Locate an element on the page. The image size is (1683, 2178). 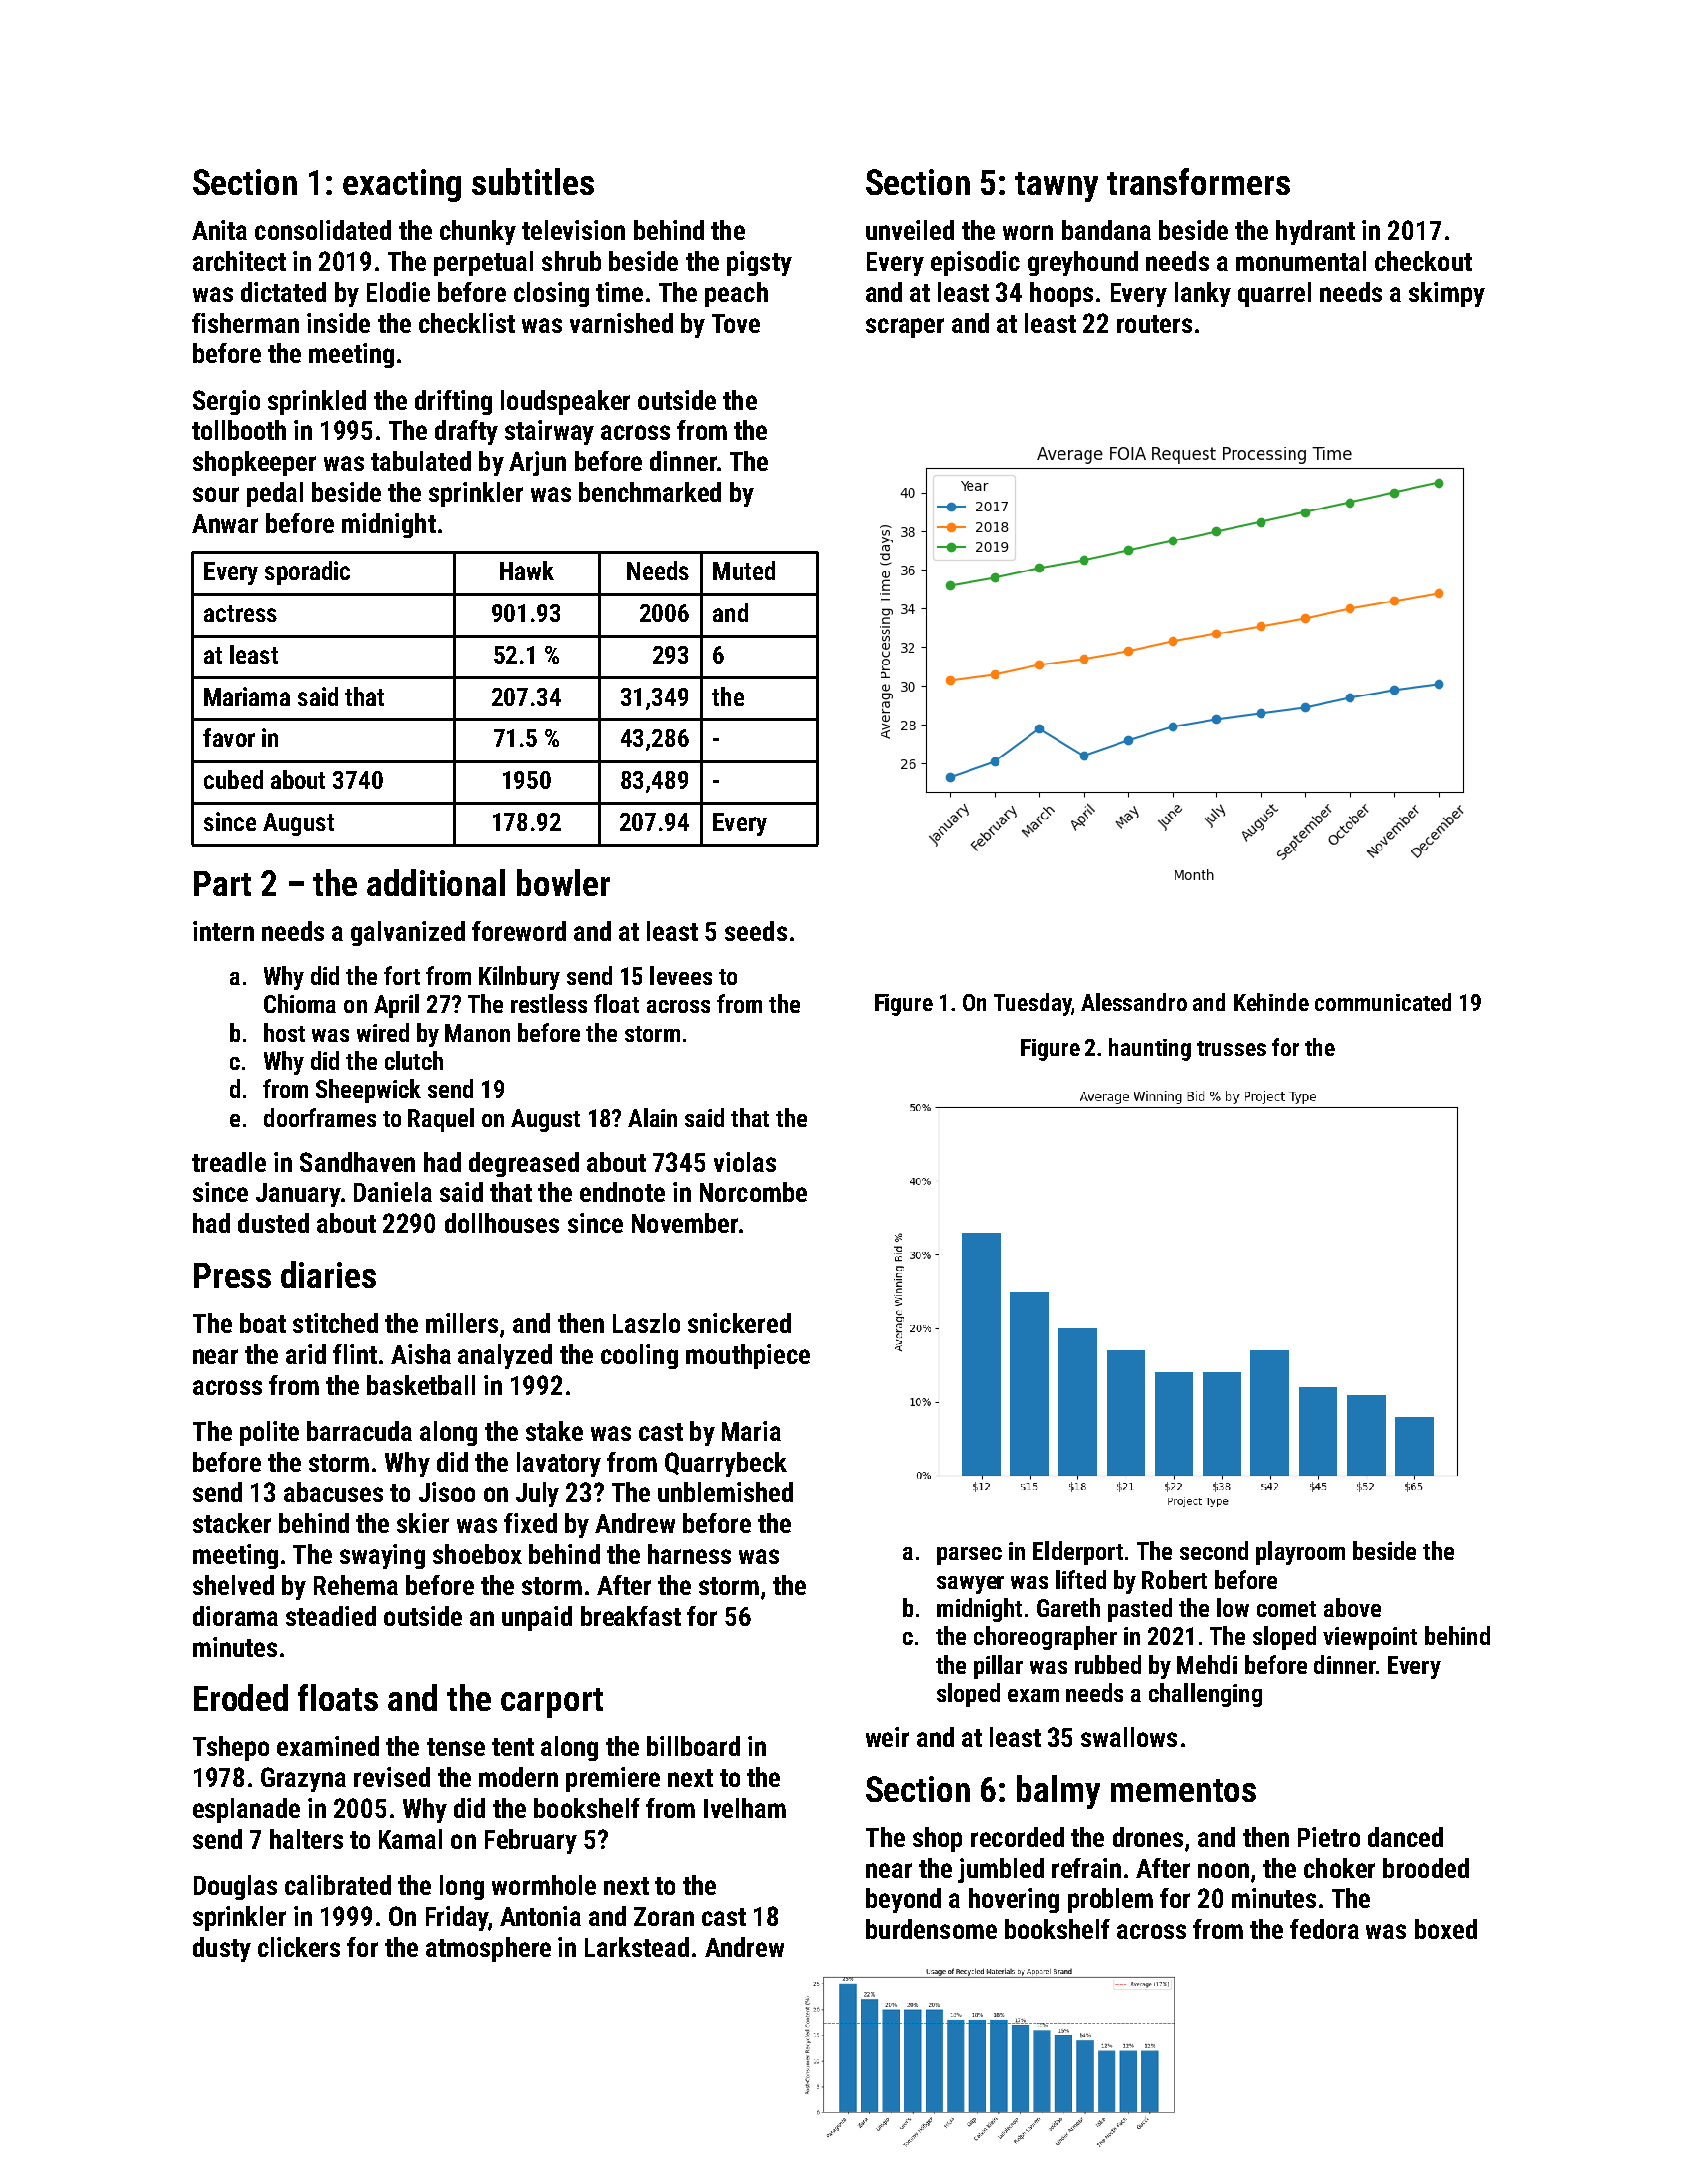
hoops is located at coordinates (1061, 294).
